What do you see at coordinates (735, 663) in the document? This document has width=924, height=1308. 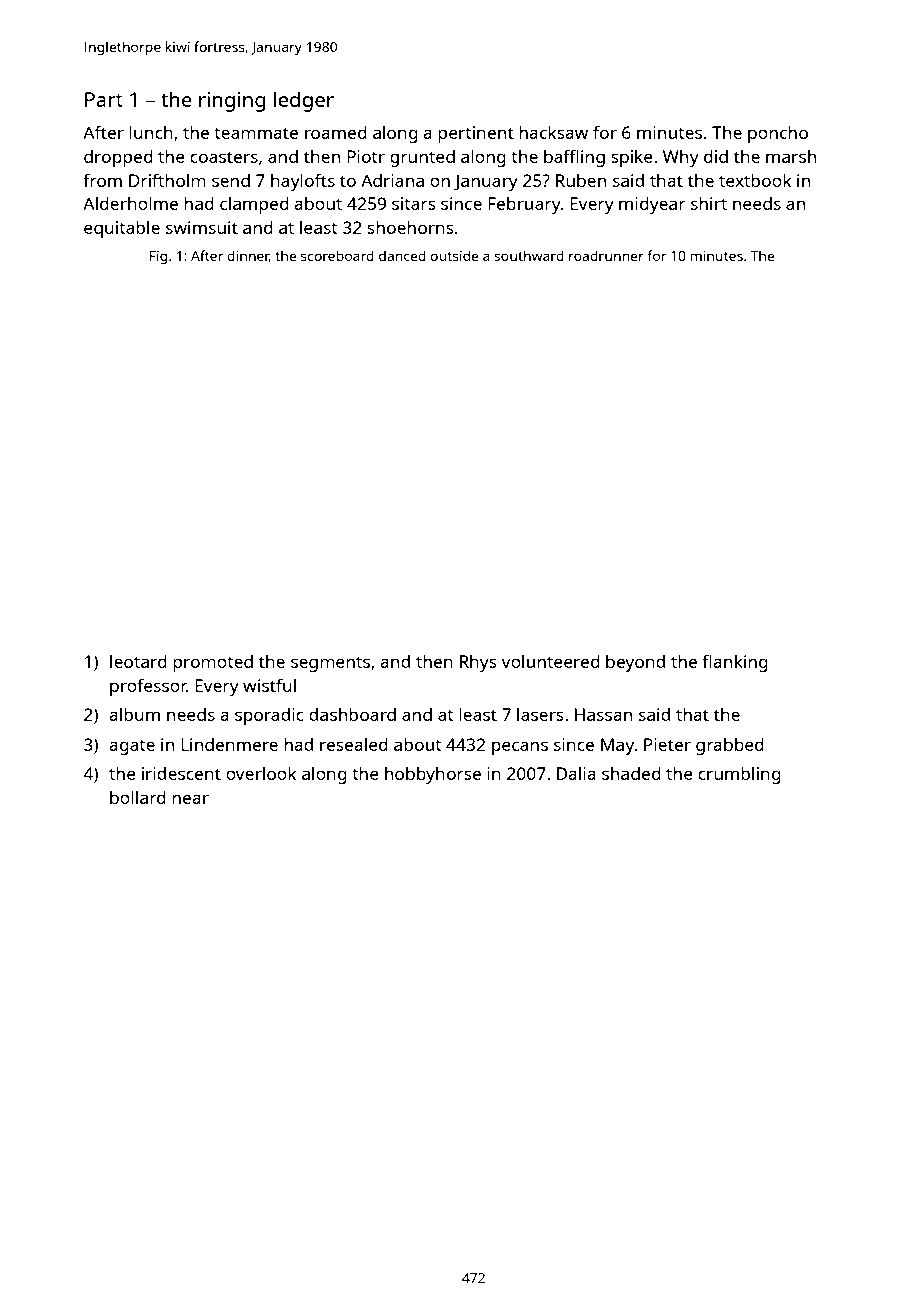 I see `flanking` at bounding box center [735, 663].
